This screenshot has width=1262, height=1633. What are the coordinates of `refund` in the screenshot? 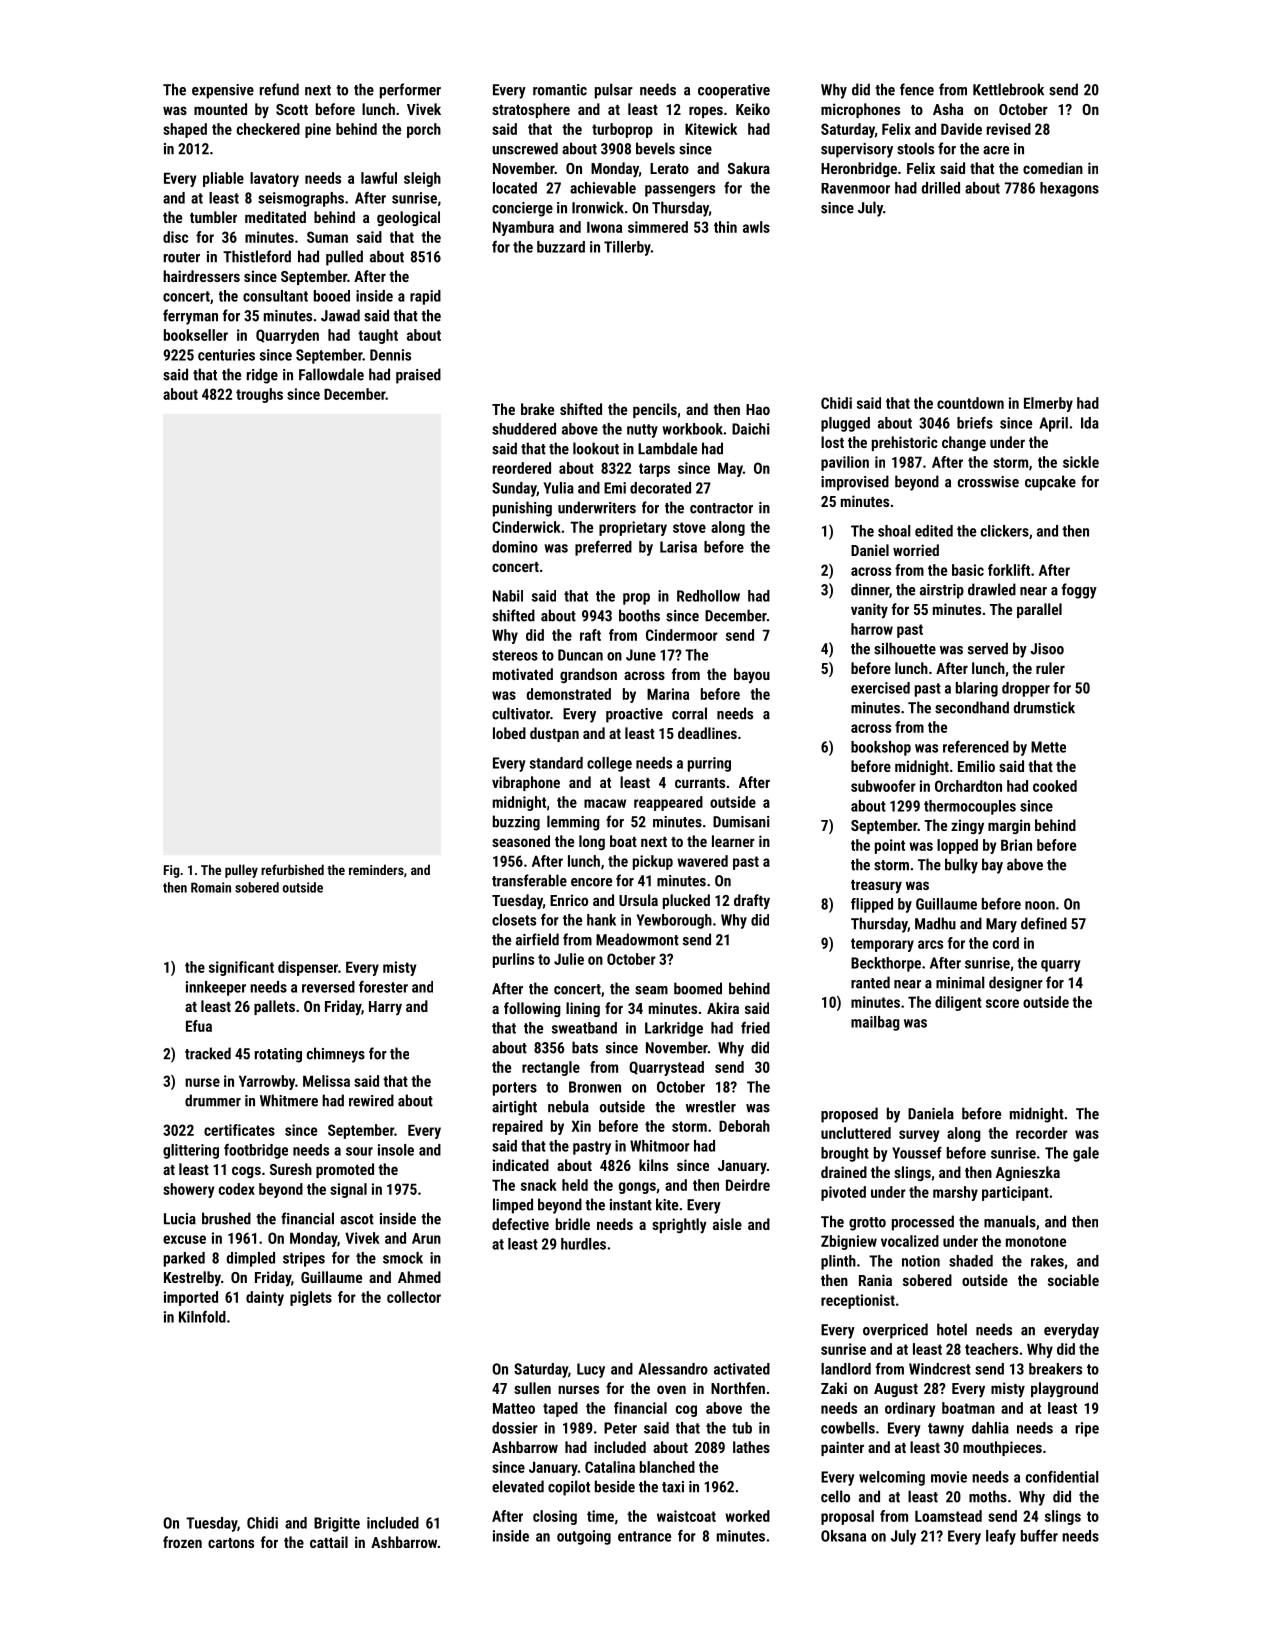 It's located at (279, 89).
